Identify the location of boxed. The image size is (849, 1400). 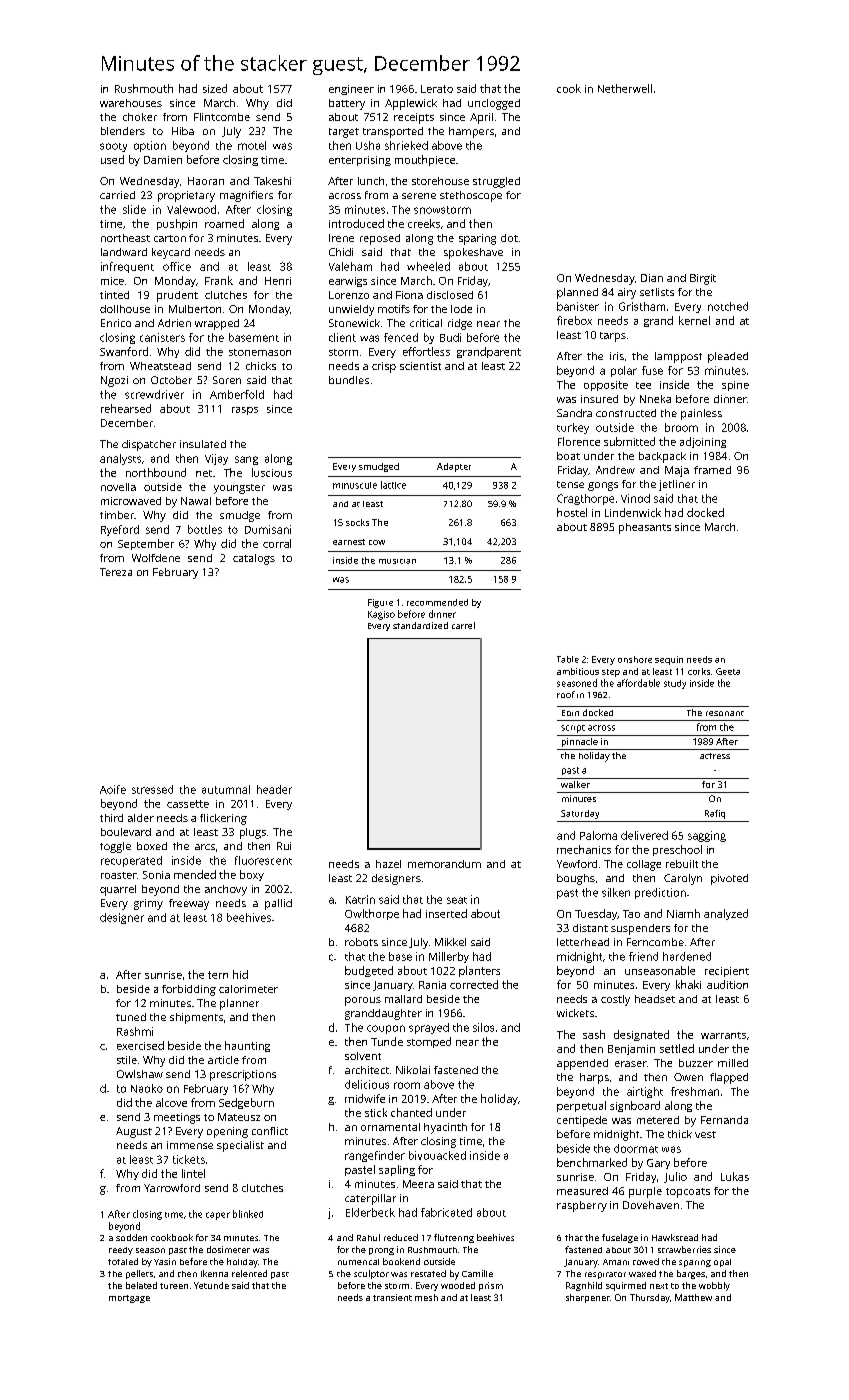
(152, 846).
